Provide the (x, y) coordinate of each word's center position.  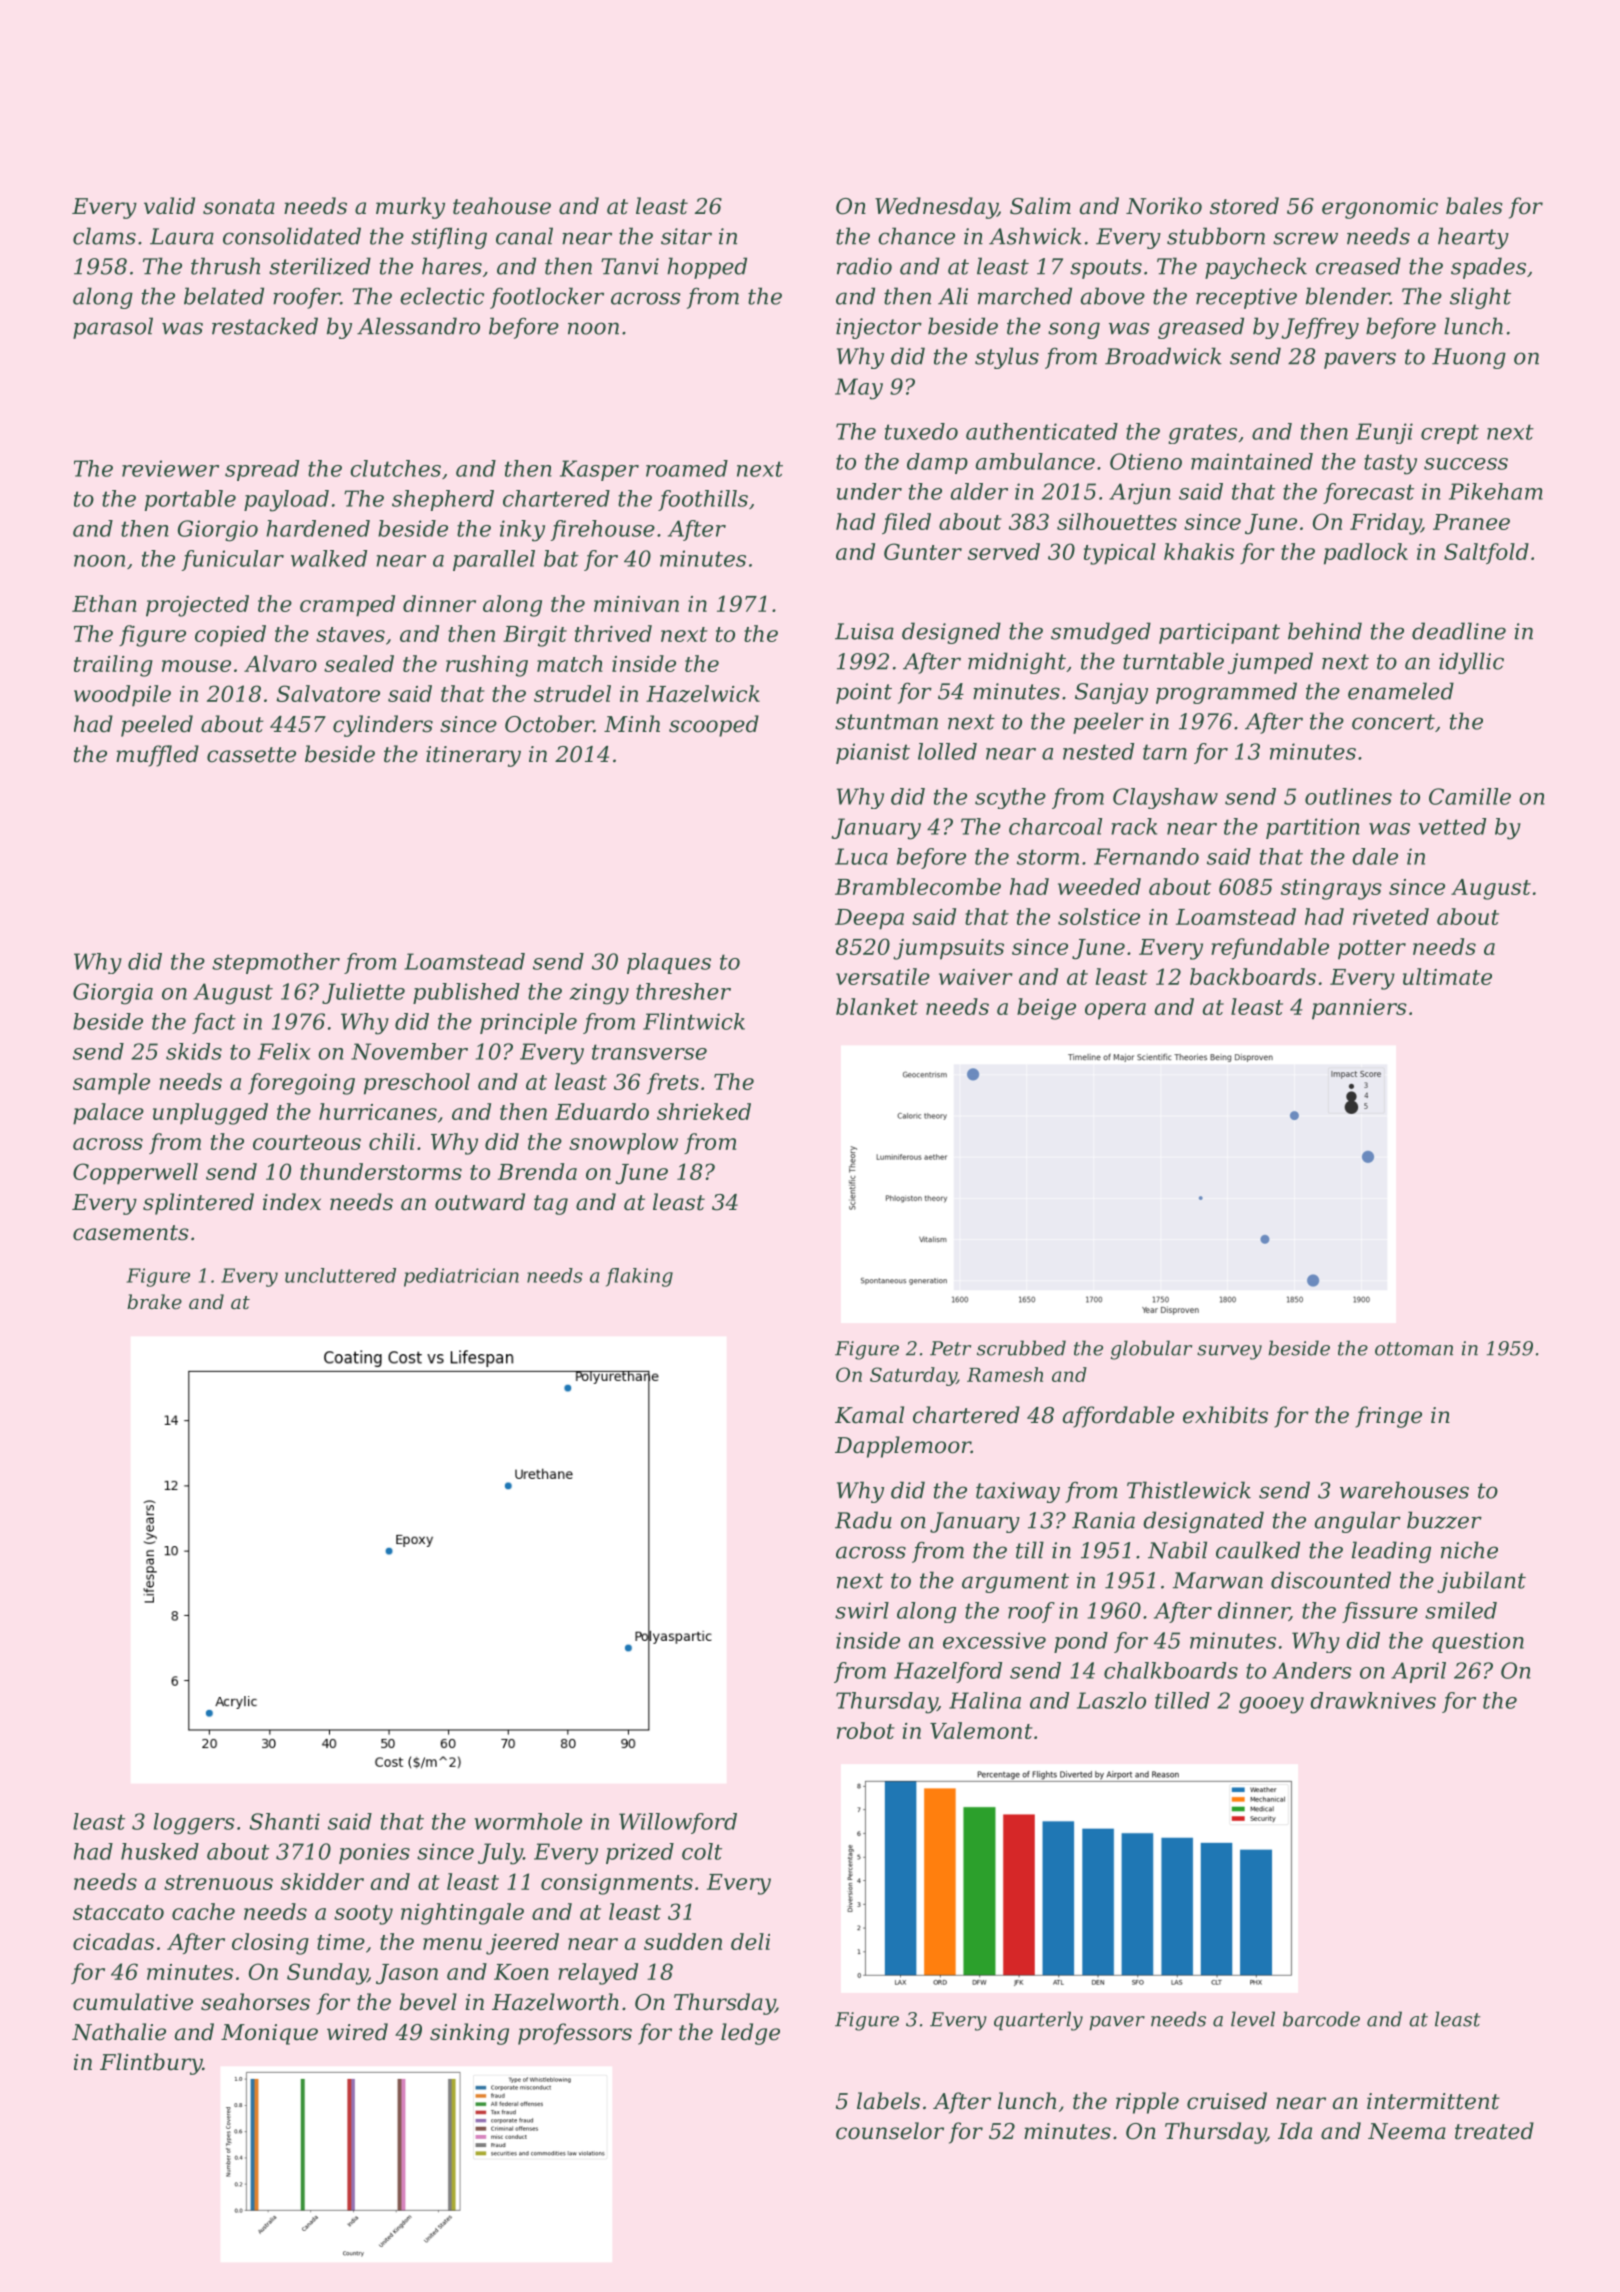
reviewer (170, 468)
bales (1474, 206)
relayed (598, 1974)
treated (1494, 2131)
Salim (1040, 206)
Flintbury (151, 2064)
